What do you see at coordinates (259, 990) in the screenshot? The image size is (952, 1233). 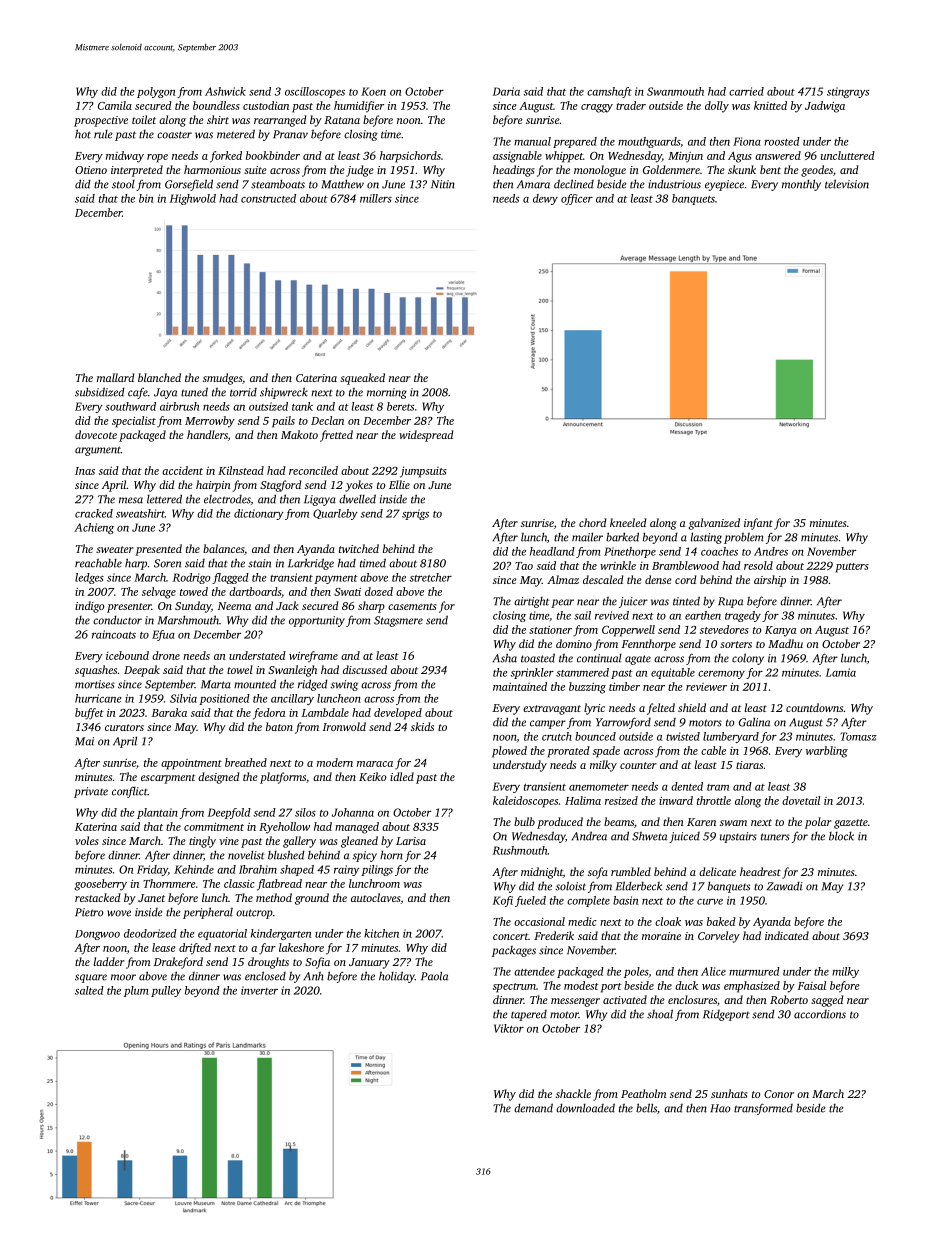 I see `inverter` at bounding box center [259, 990].
